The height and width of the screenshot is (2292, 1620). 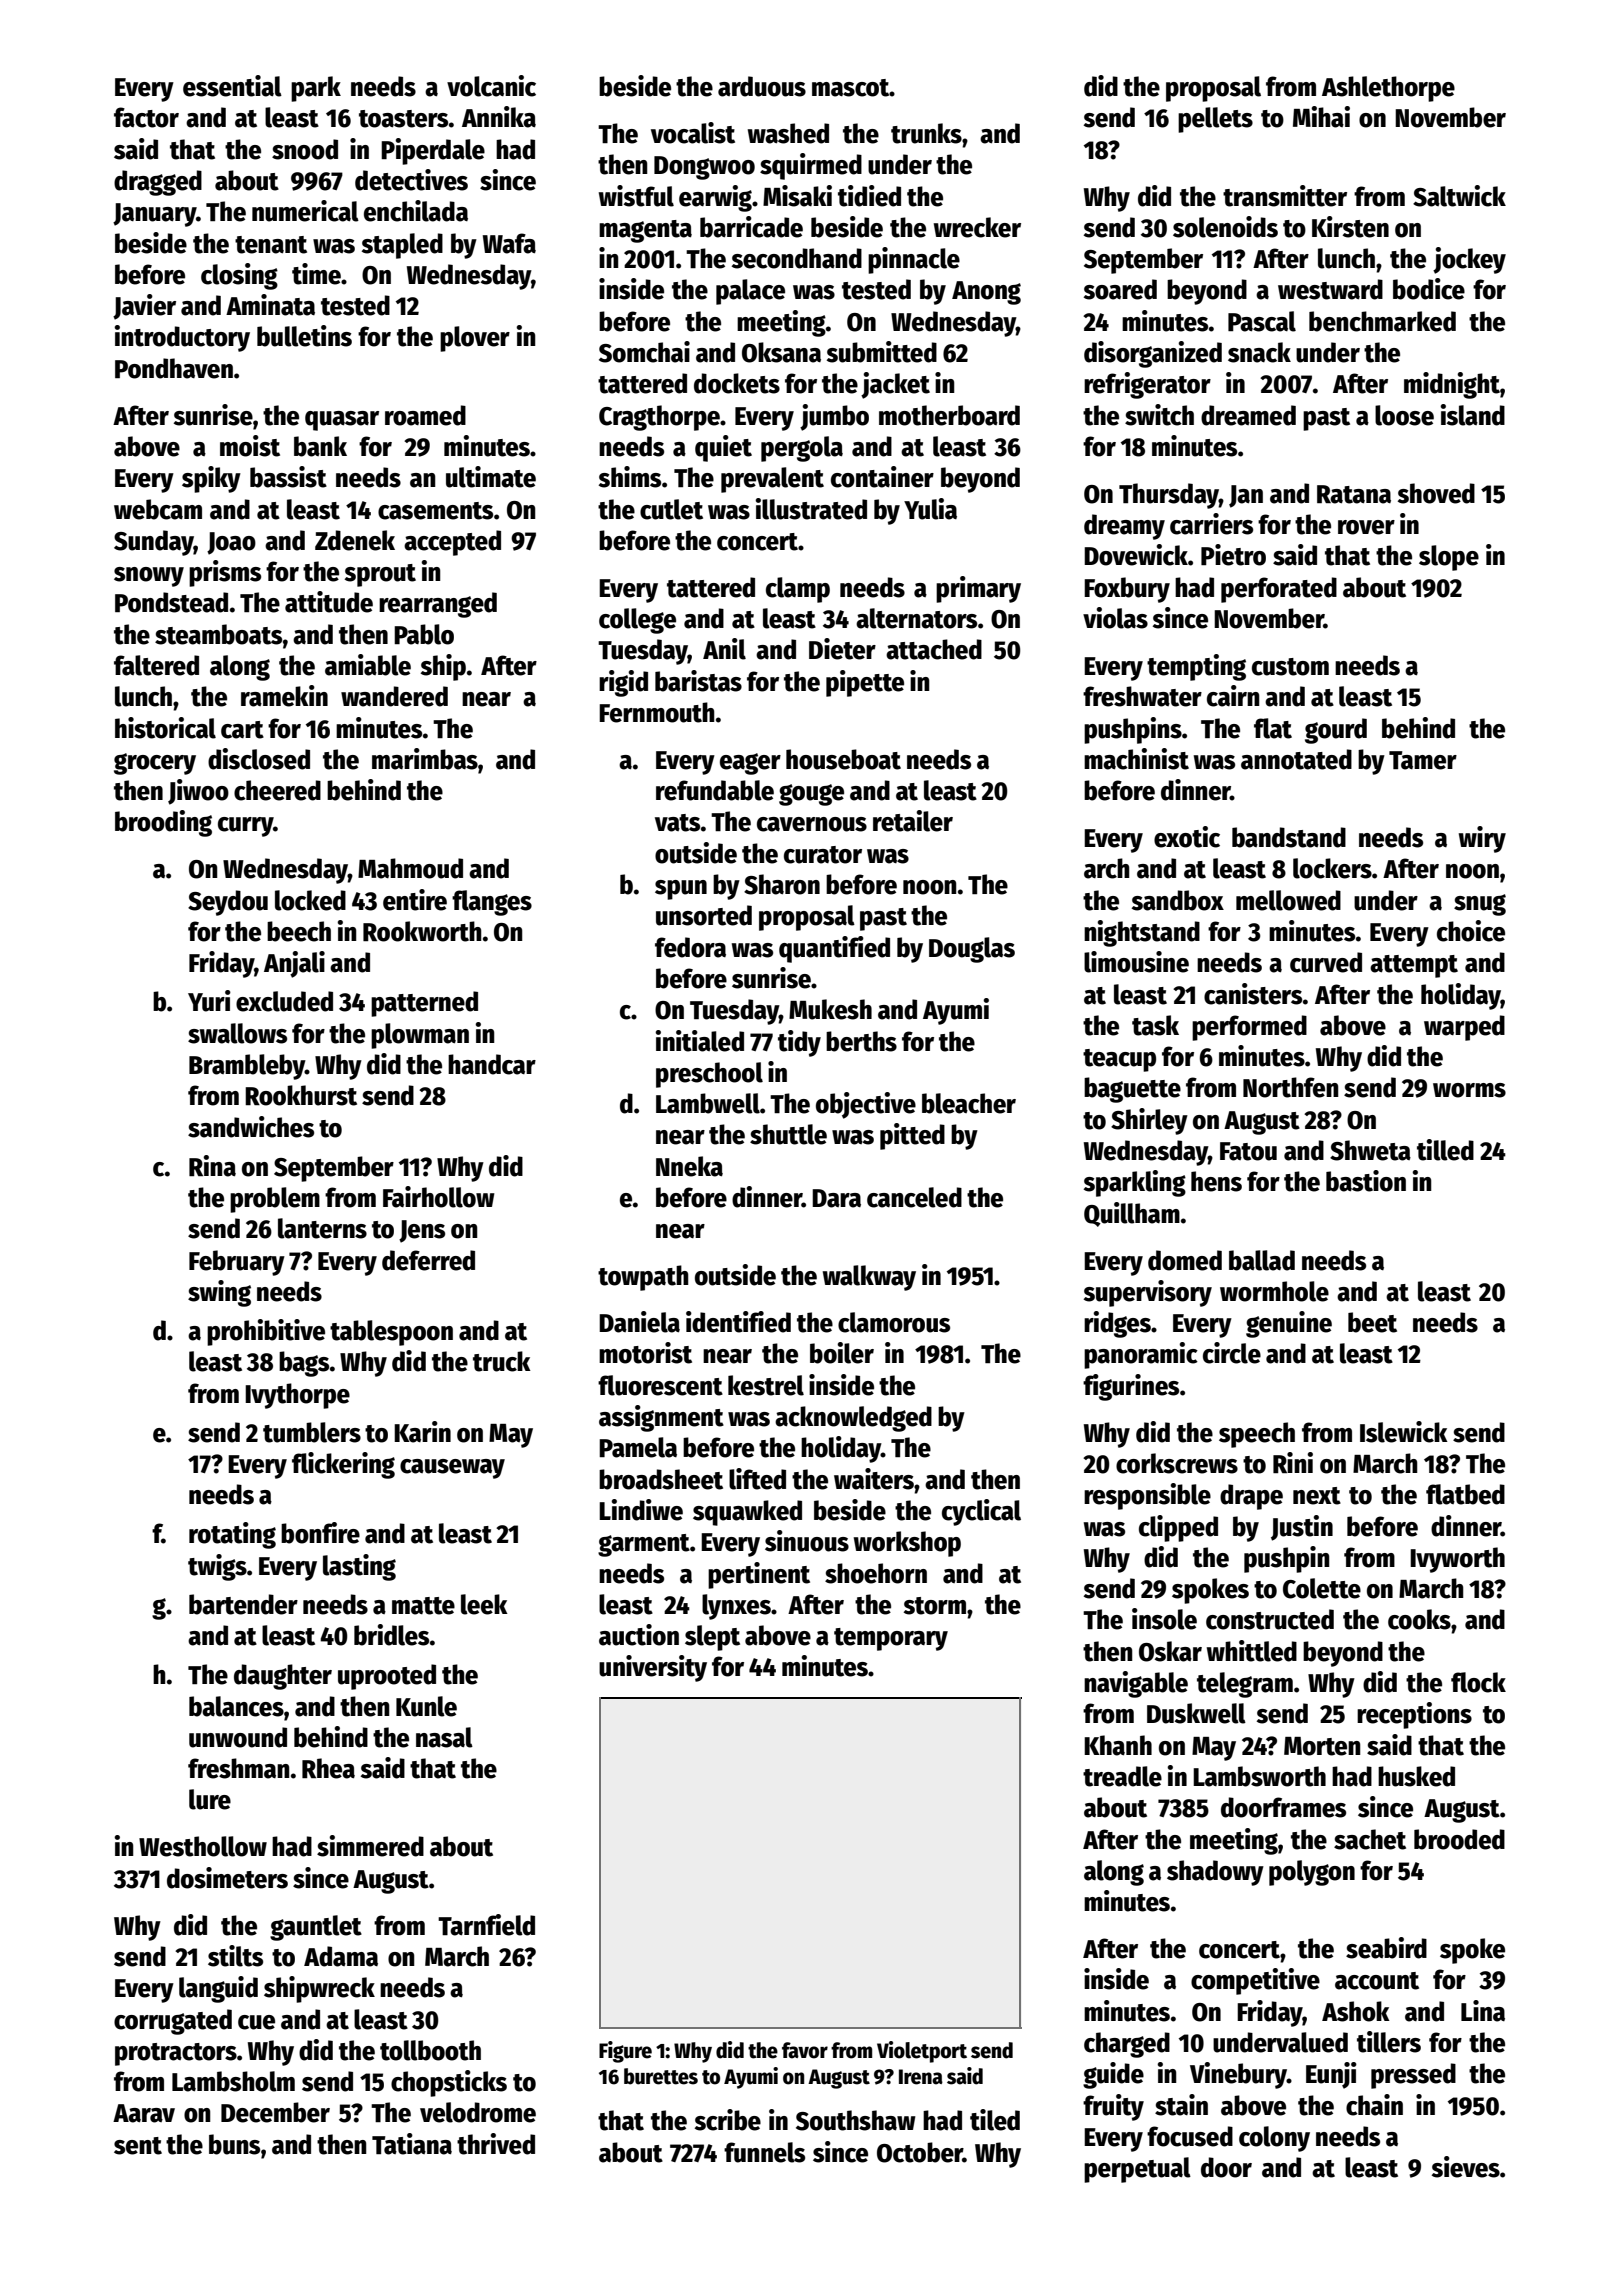 What do you see at coordinates (1279, 590) in the screenshot?
I see `perforated` at bounding box center [1279, 590].
